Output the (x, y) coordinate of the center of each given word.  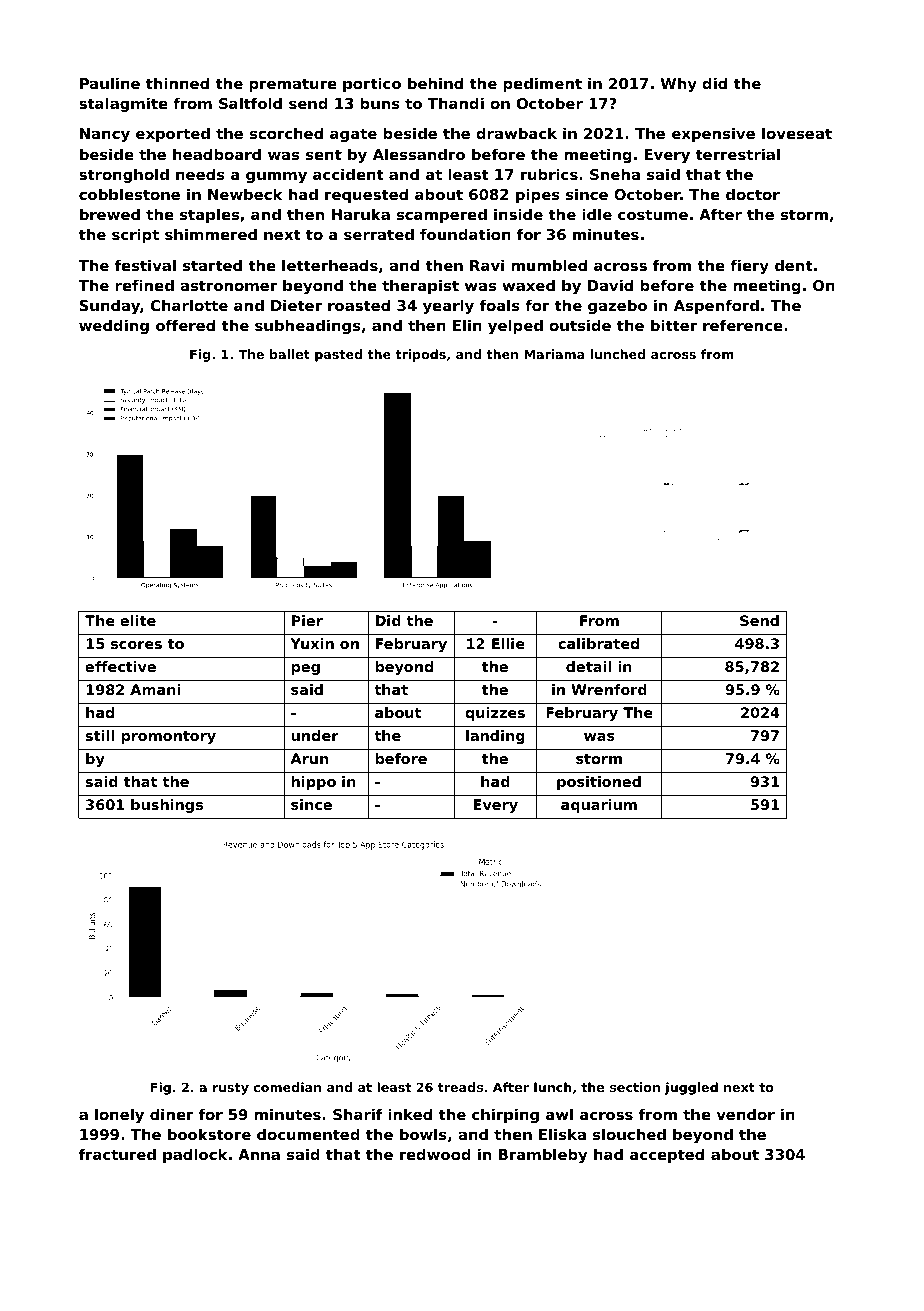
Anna (259, 1154)
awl (559, 1114)
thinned (177, 83)
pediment (542, 84)
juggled (691, 1088)
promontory (168, 737)
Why (679, 84)
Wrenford (609, 689)
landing (495, 737)
